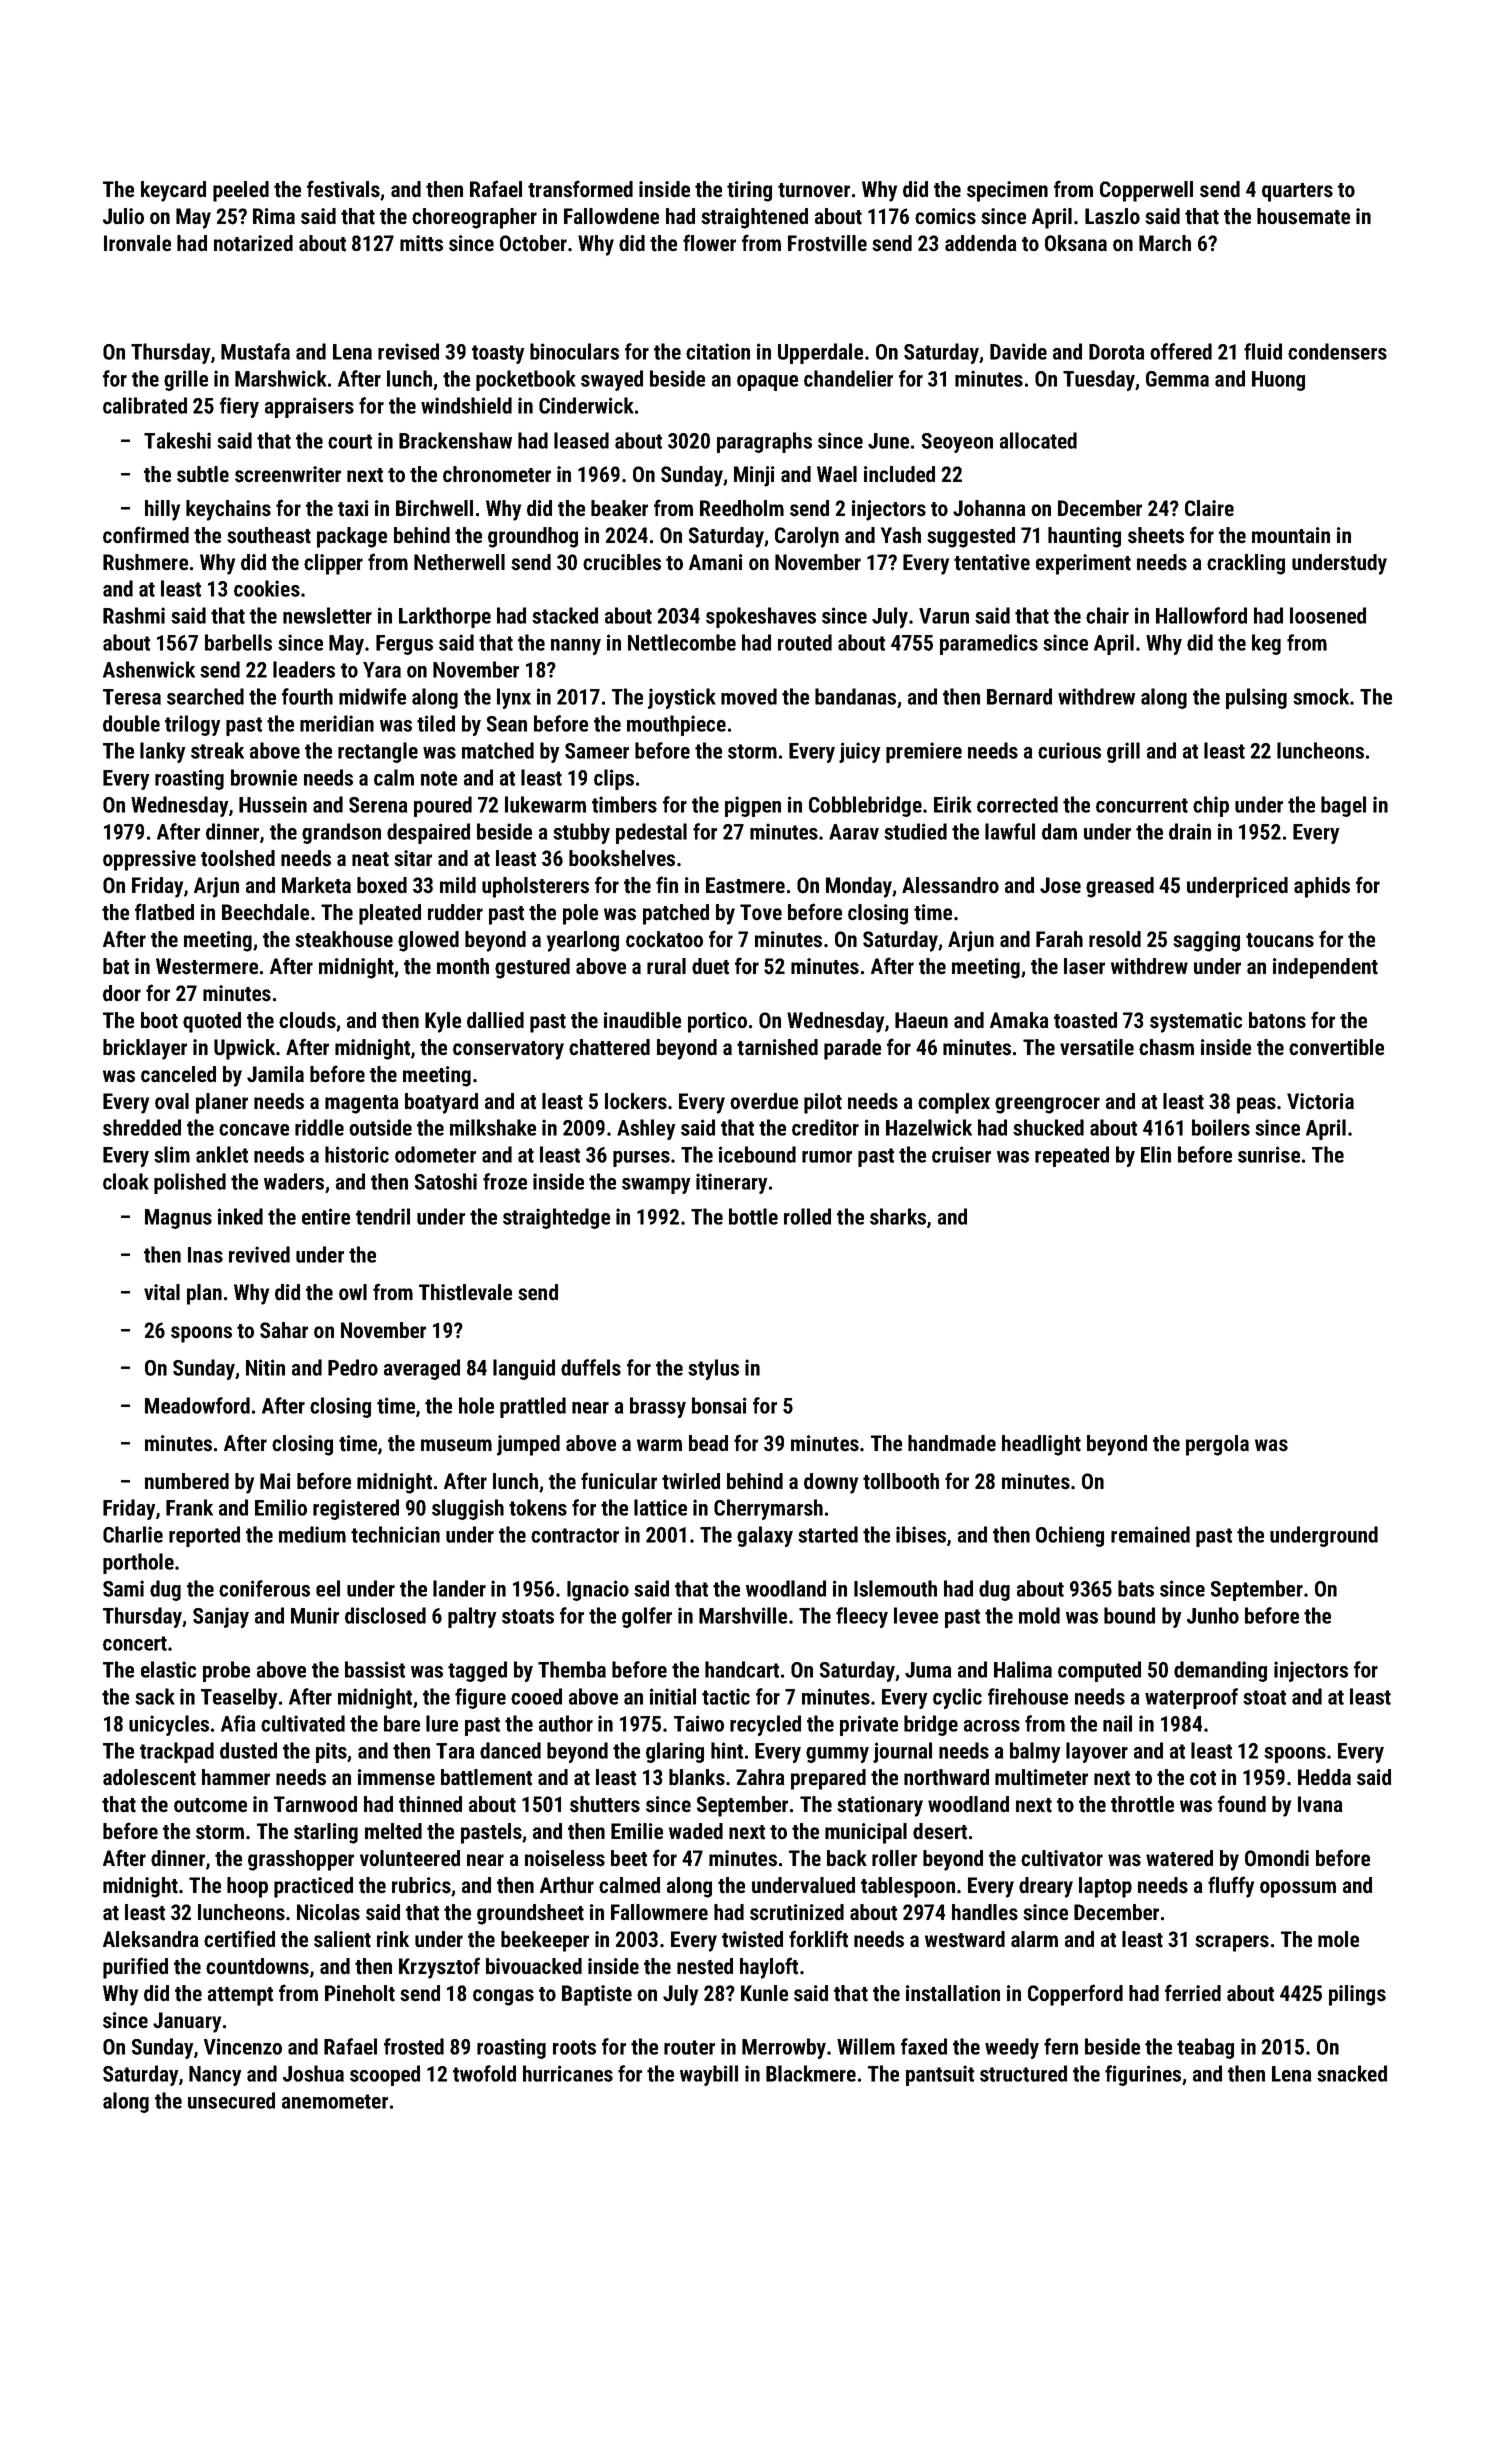 This page has height=2464, width=1496. What do you see at coordinates (820, 353) in the page?
I see `Upperdale` at bounding box center [820, 353].
